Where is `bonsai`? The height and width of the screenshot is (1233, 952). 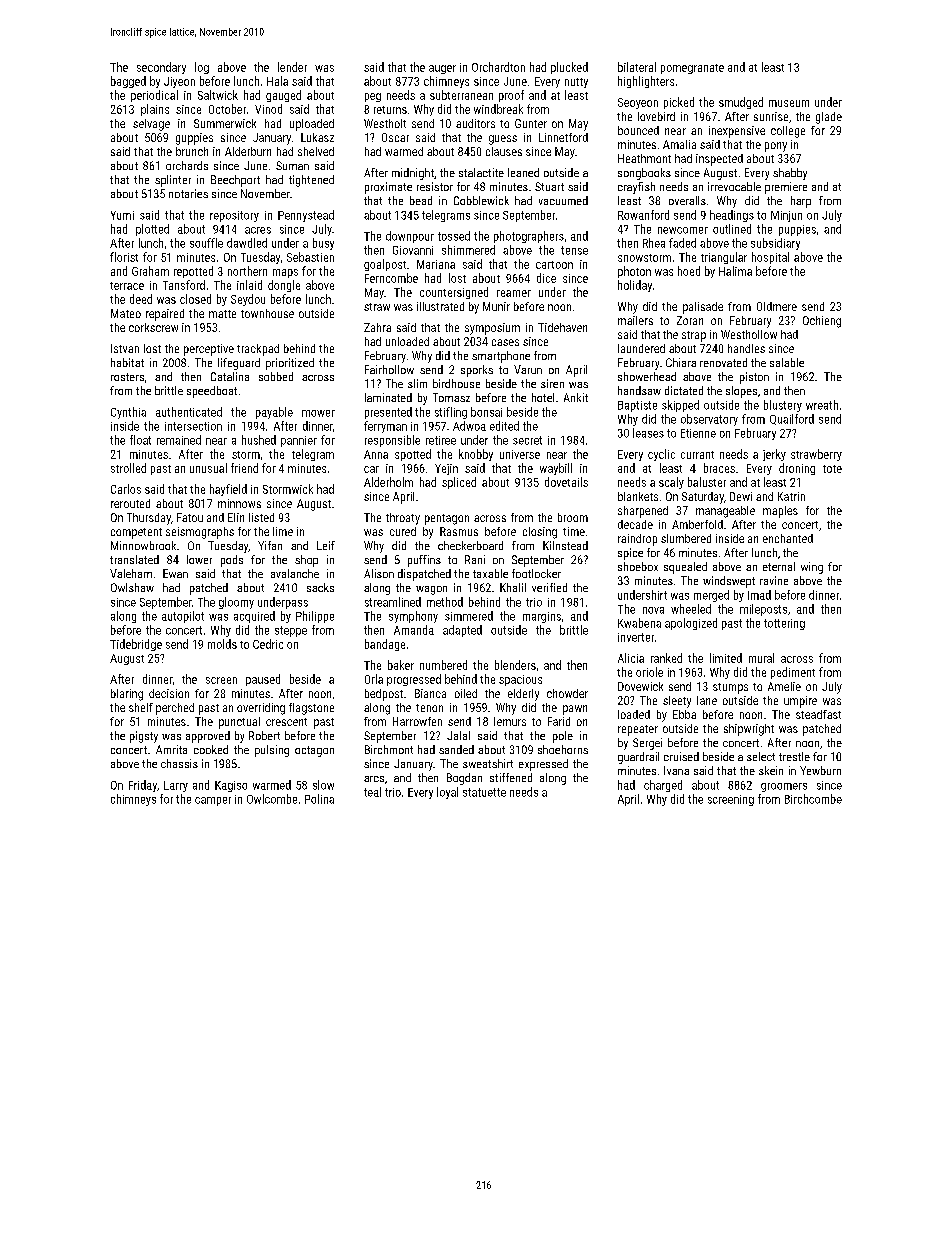
bonsai is located at coordinates (486, 412).
